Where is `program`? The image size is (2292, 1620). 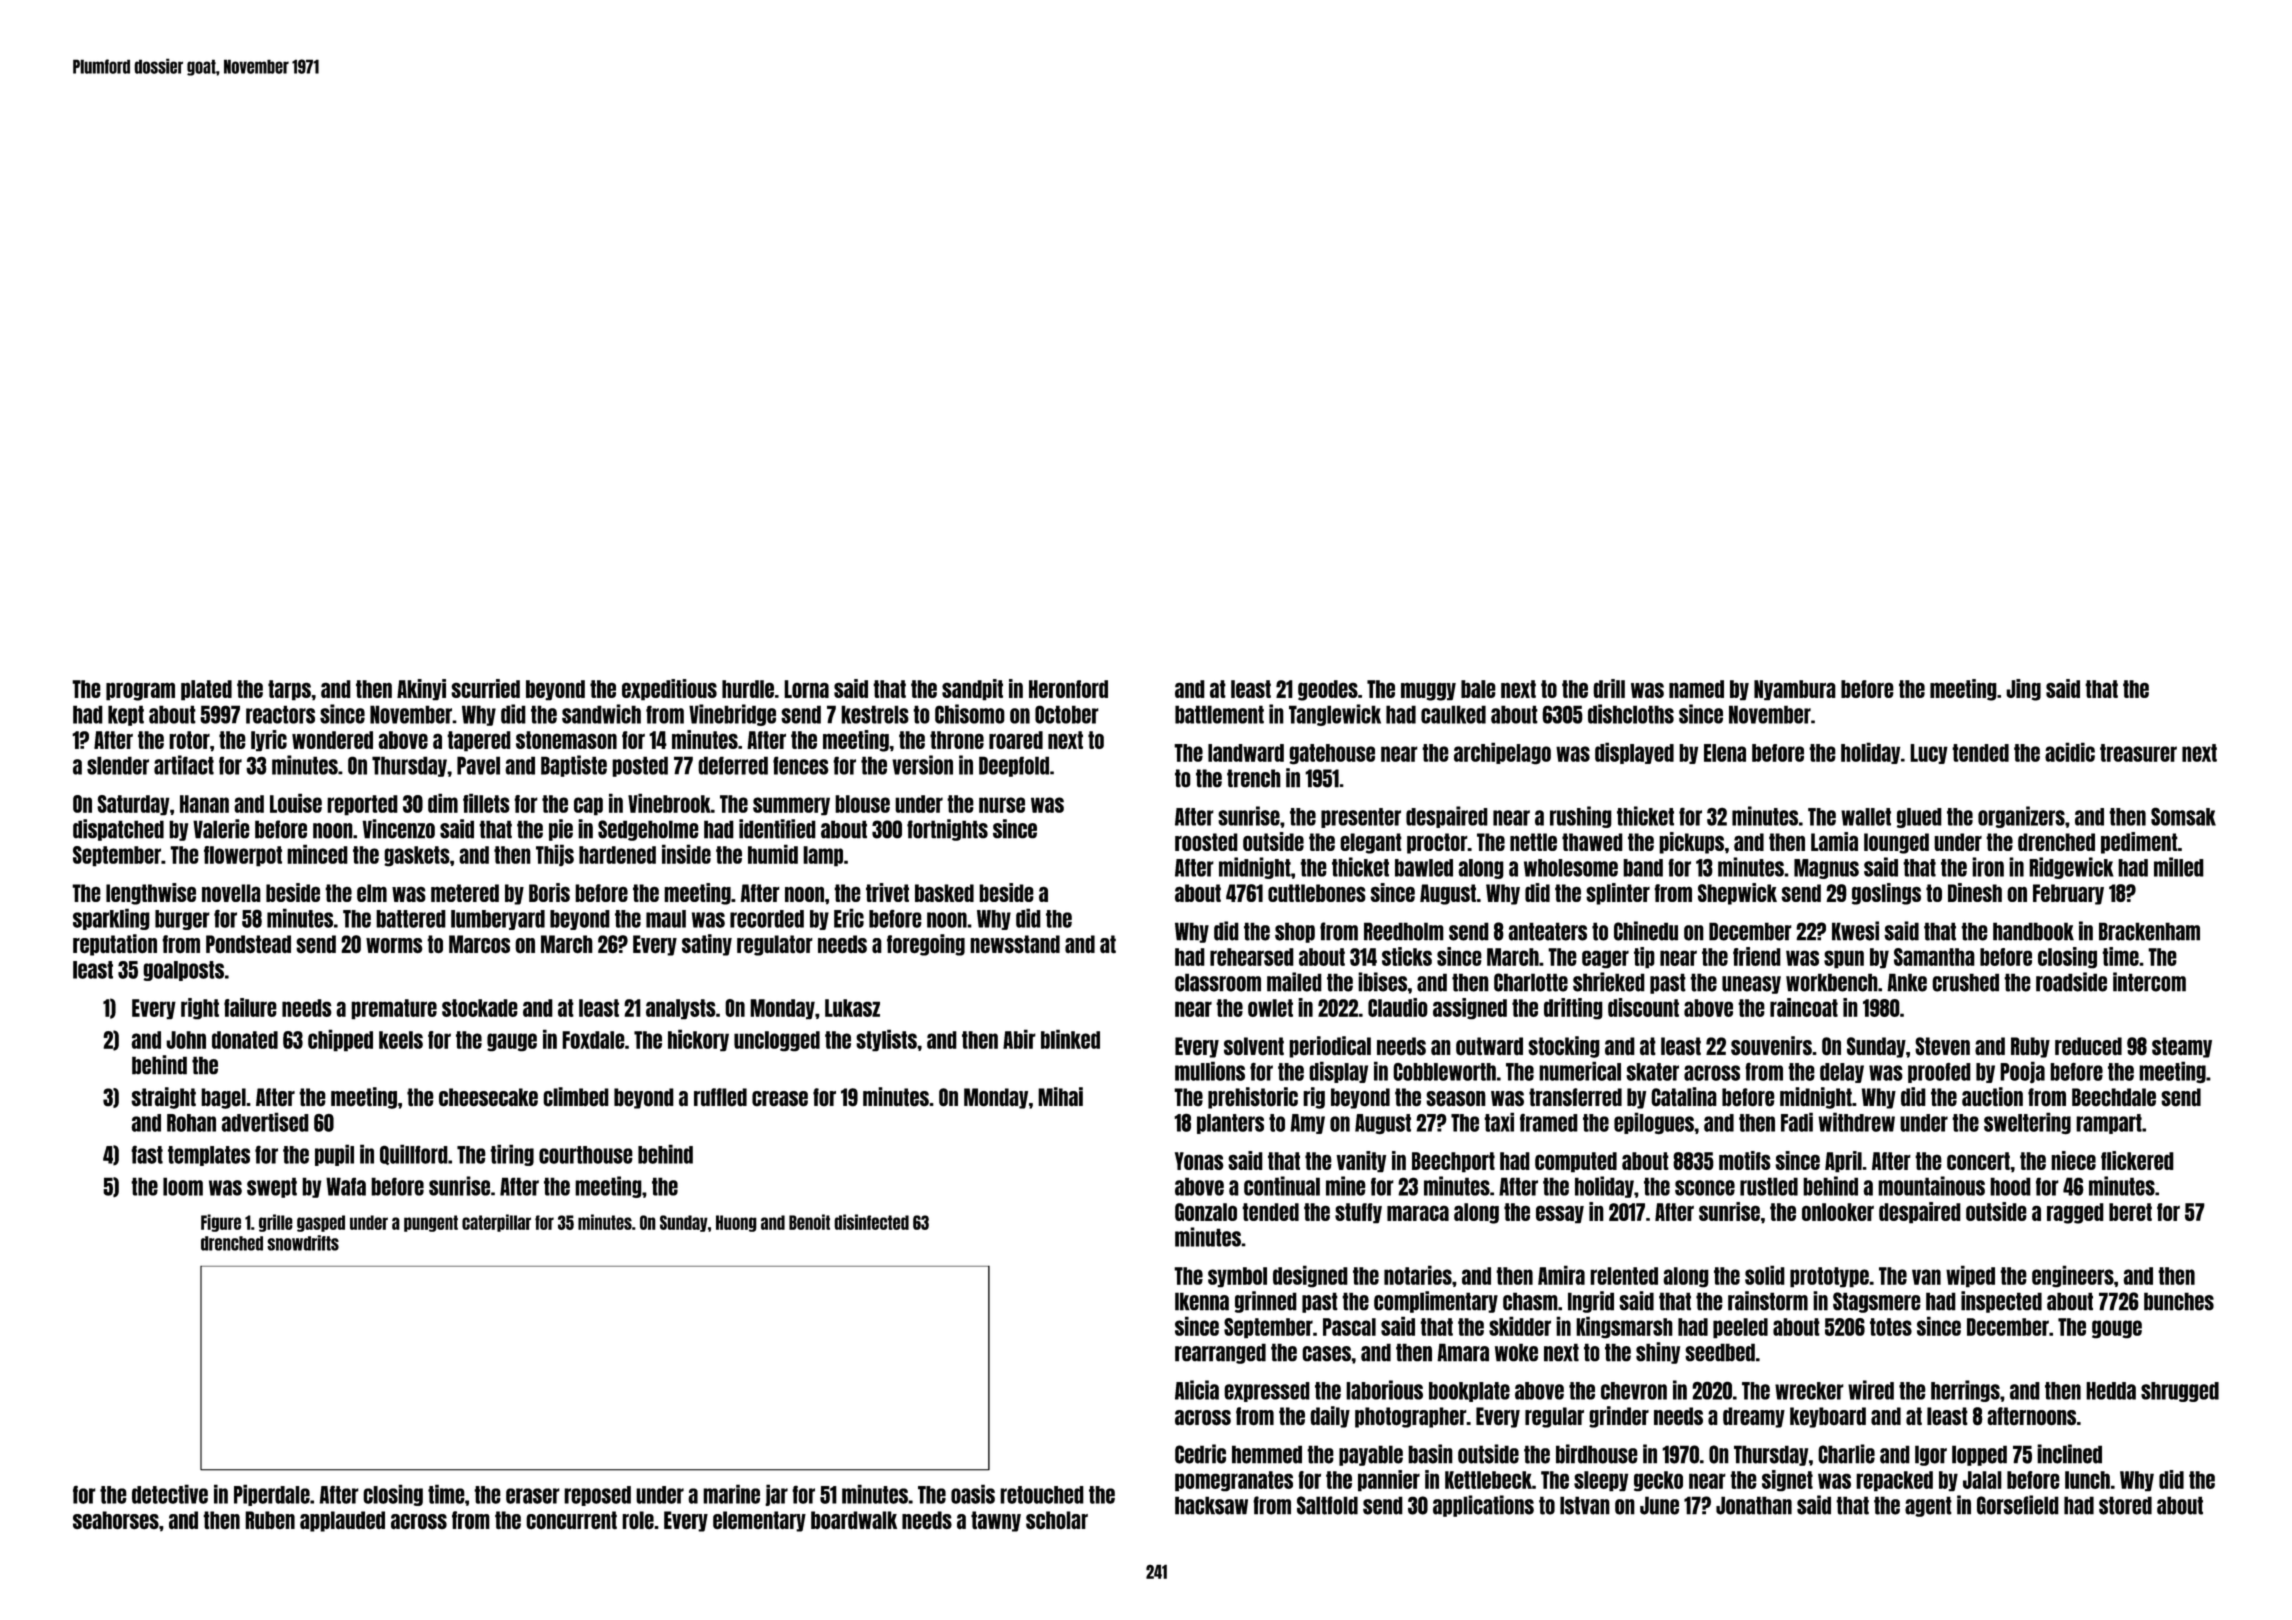
program is located at coordinates (140, 691).
